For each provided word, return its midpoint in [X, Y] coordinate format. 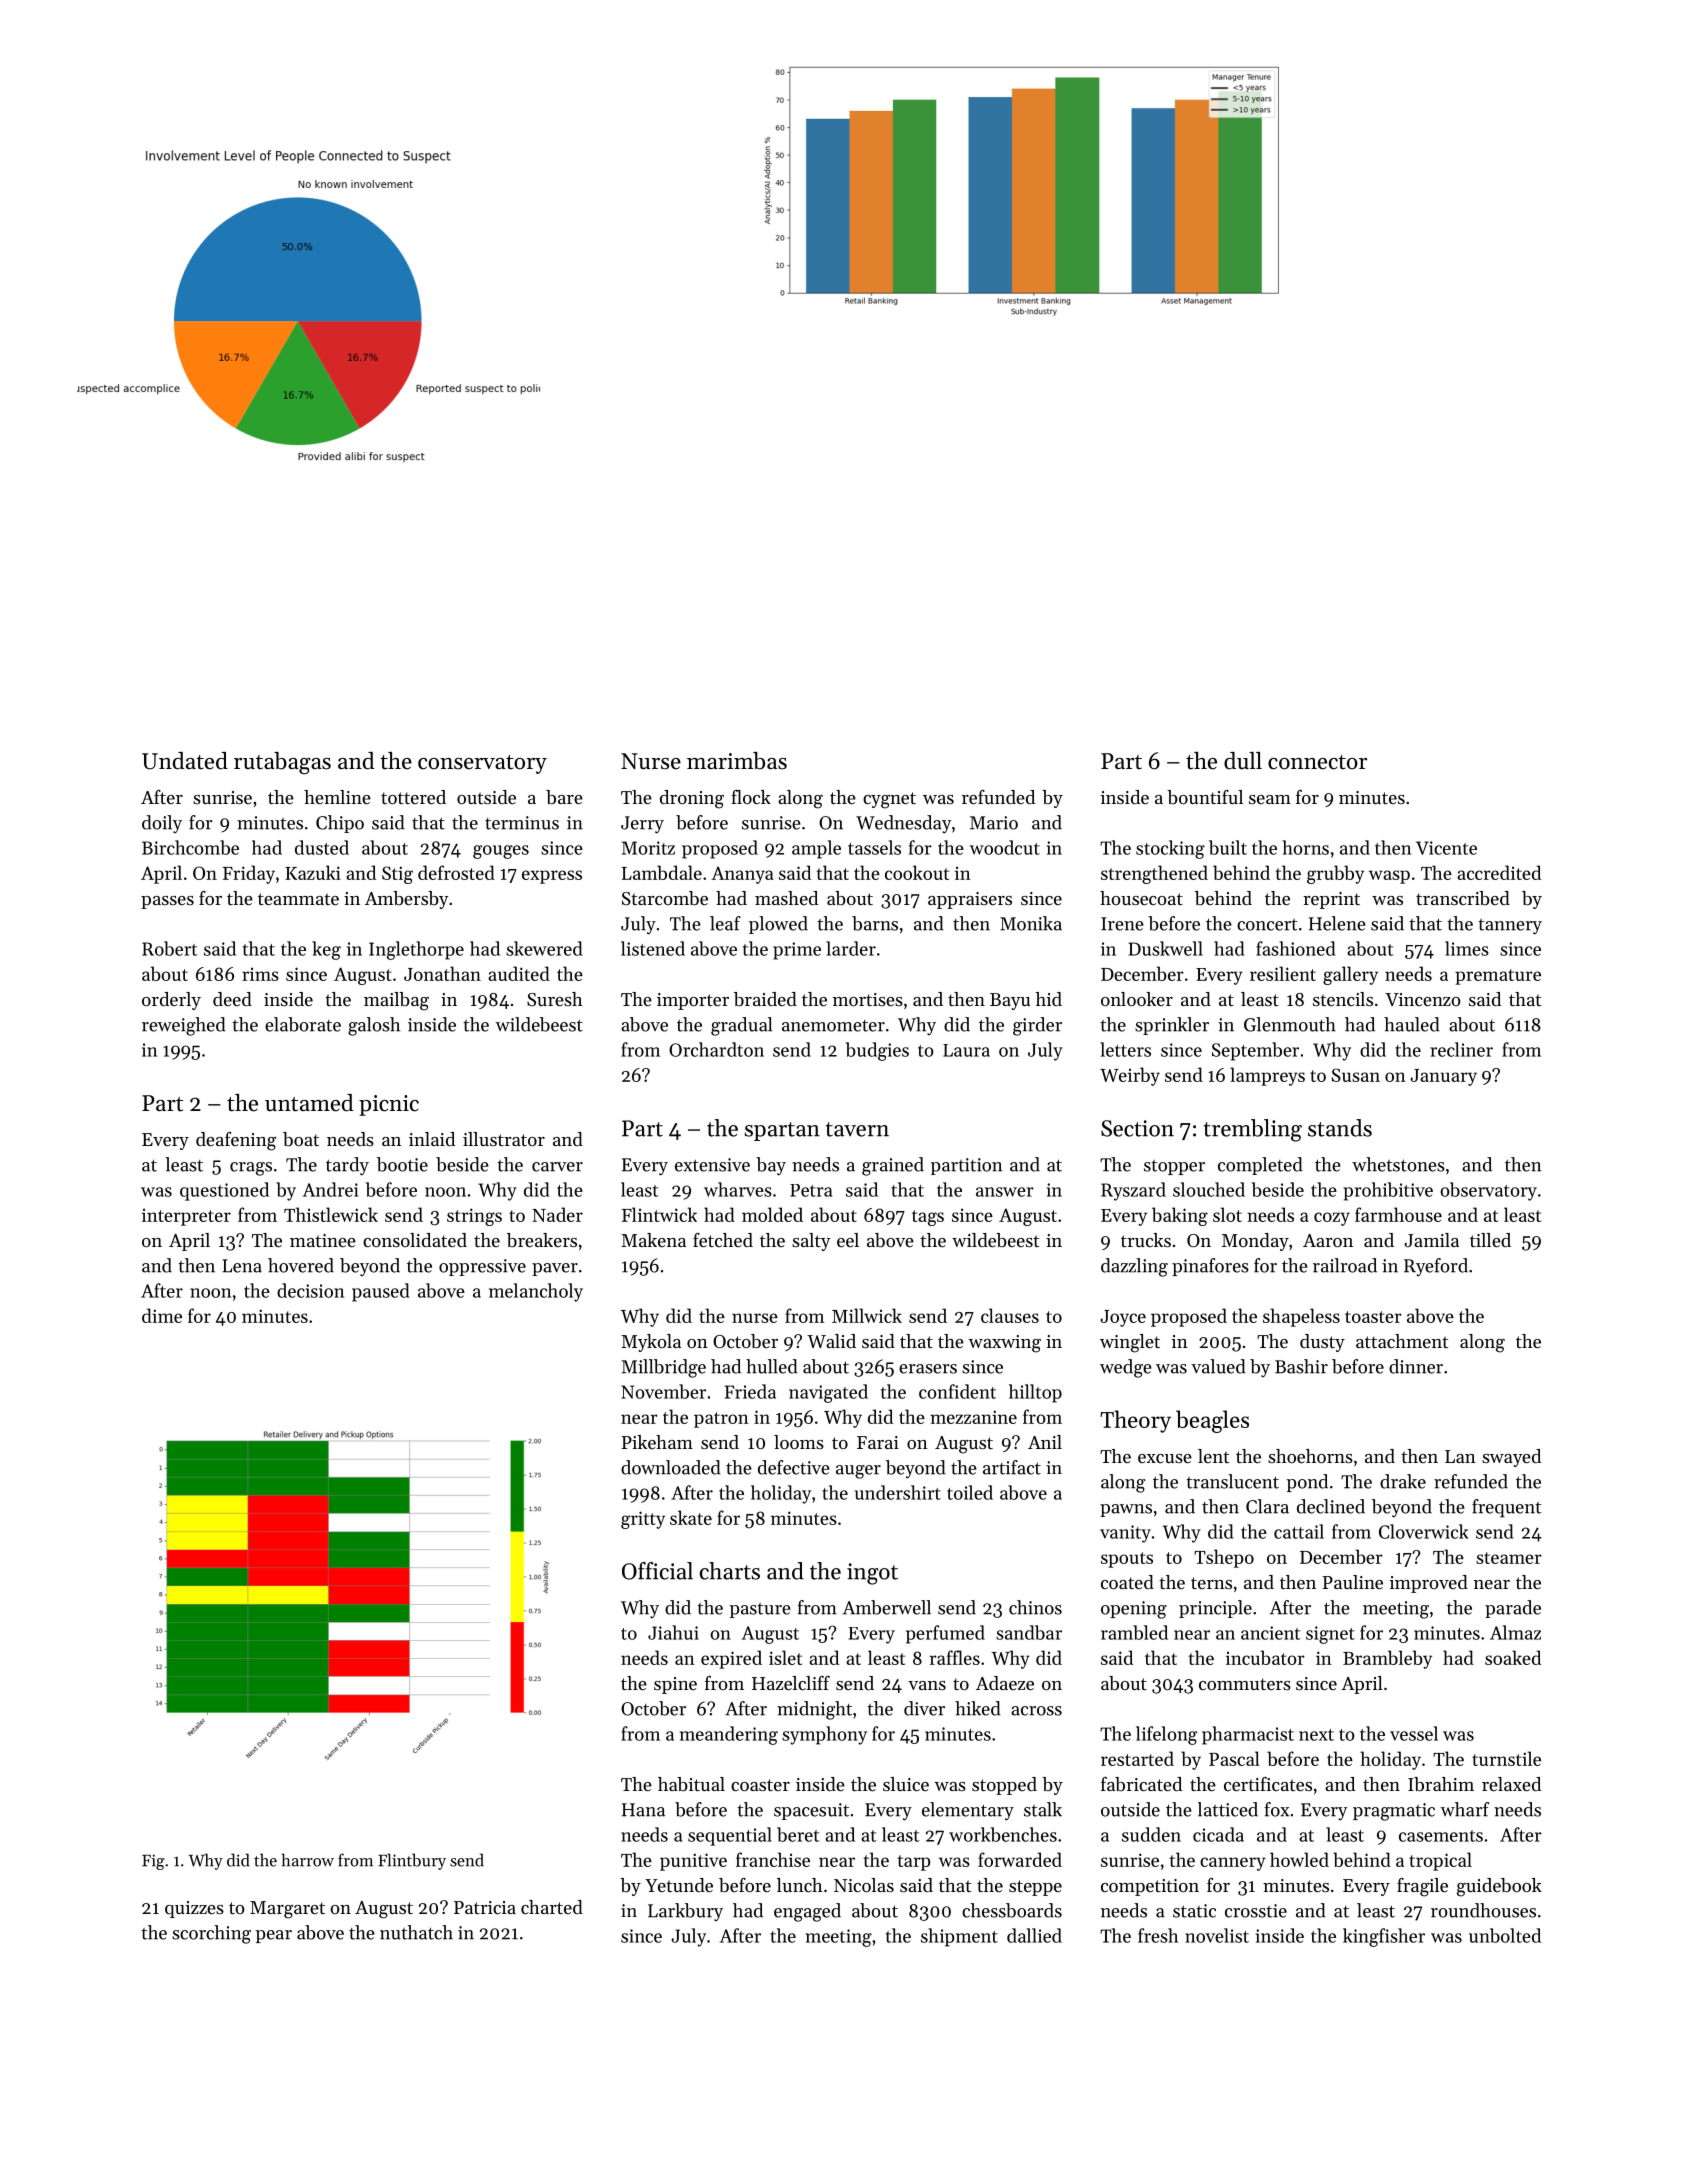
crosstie [1256, 1911]
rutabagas [282, 763]
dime [162, 1315]
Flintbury [412, 1861]
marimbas [737, 761]
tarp [914, 1863]
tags [928, 1218]
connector [1317, 762]
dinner [1416, 1366]
